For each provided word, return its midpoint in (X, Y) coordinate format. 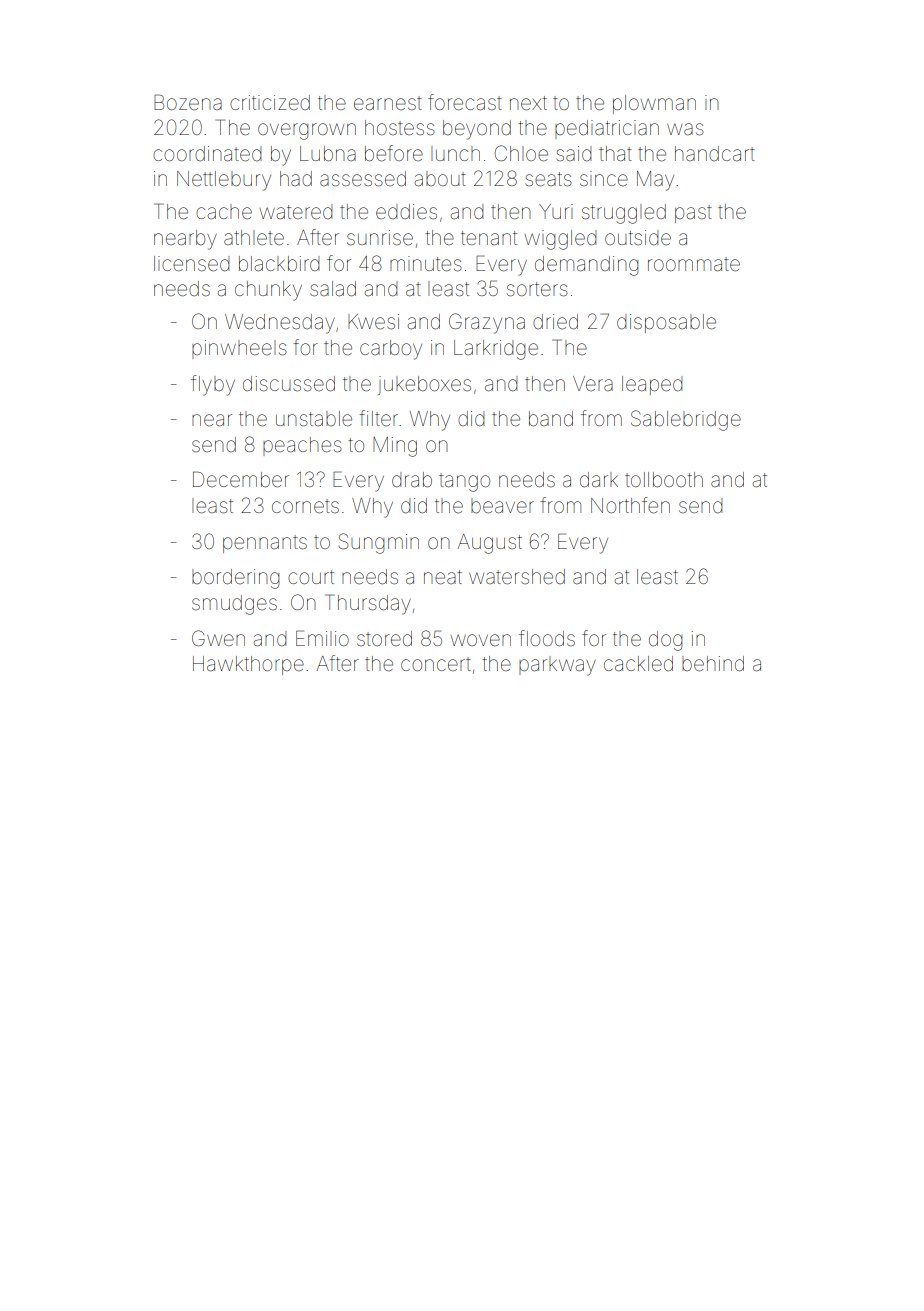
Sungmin (379, 543)
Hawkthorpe (248, 665)
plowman (654, 104)
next (528, 103)
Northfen (630, 505)
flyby (213, 385)
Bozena (188, 102)
